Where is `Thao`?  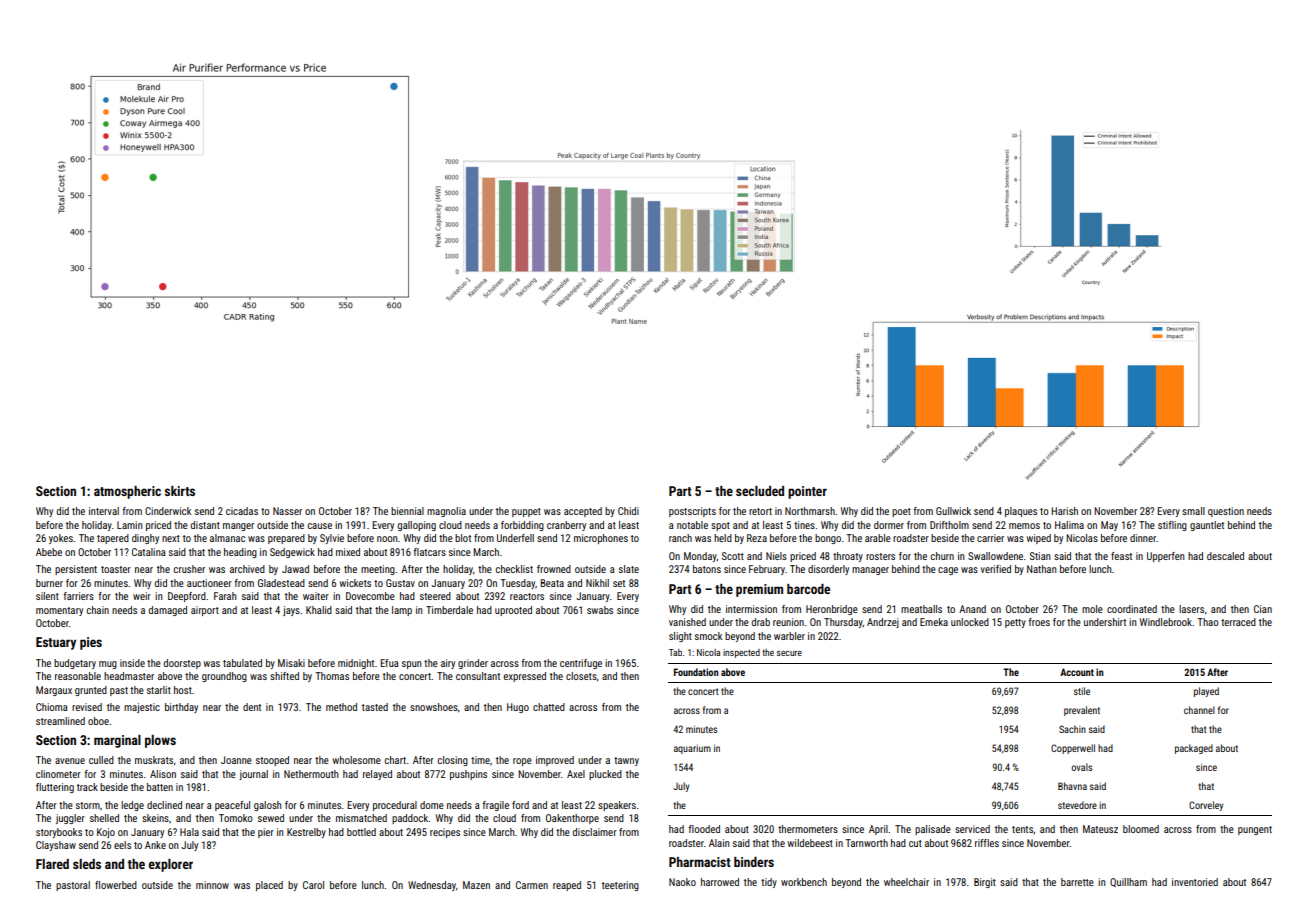 Thao is located at coordinates (1208, 622).
